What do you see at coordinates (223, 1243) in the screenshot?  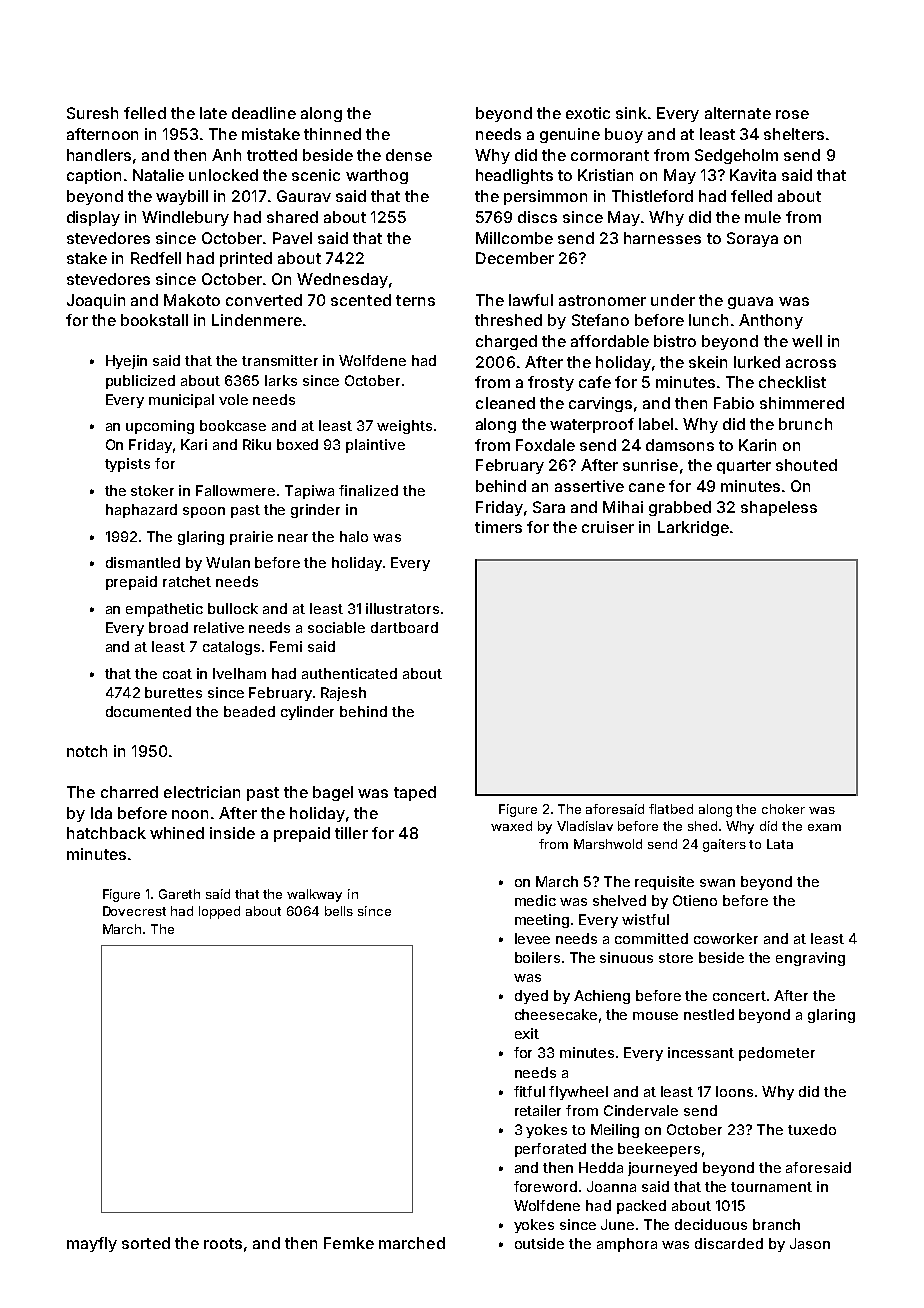 I see `roots` at bounding box center [223, 1243].
